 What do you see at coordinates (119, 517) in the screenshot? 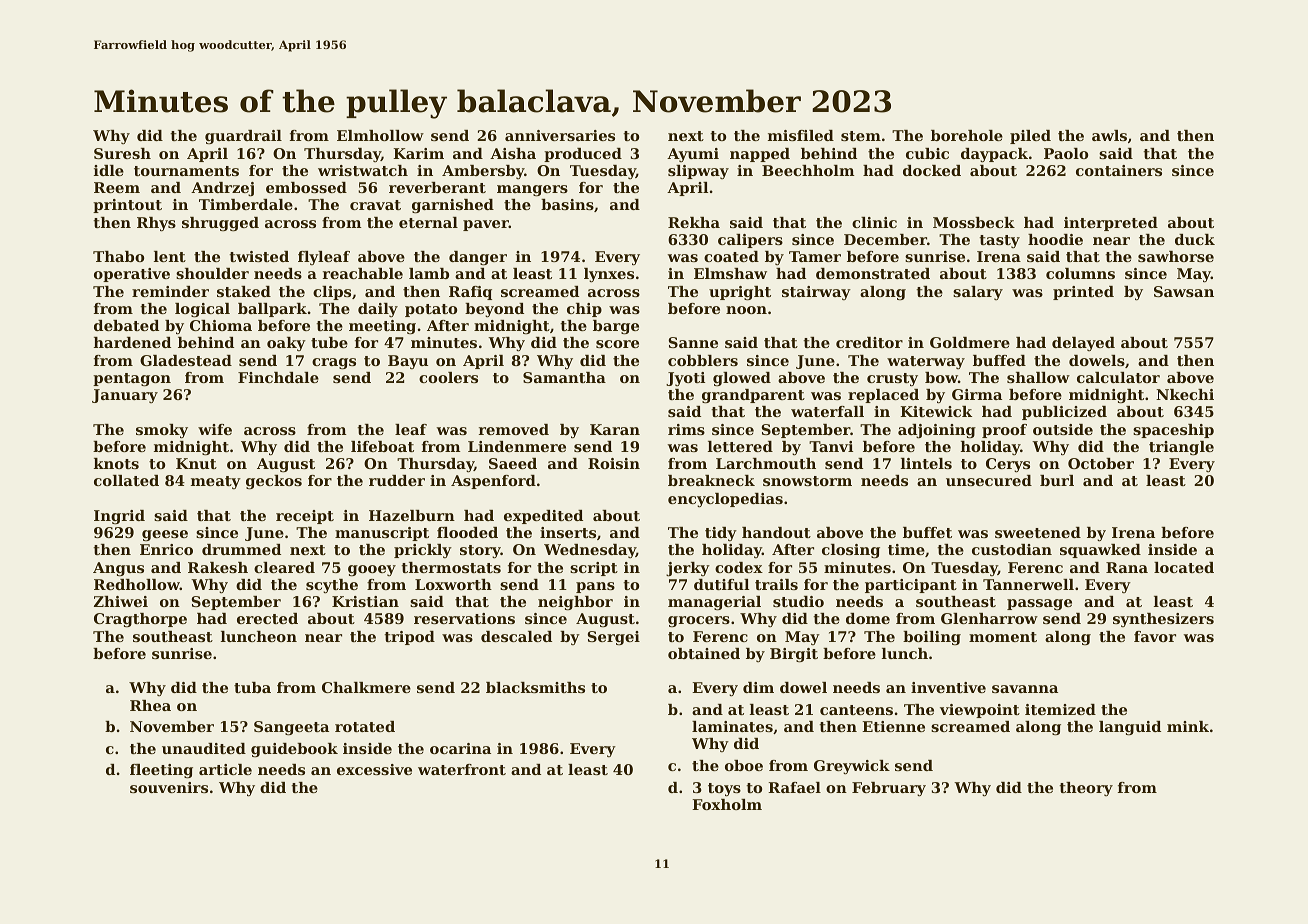
I see `Ingrid` at bounding box center [119, 517].
